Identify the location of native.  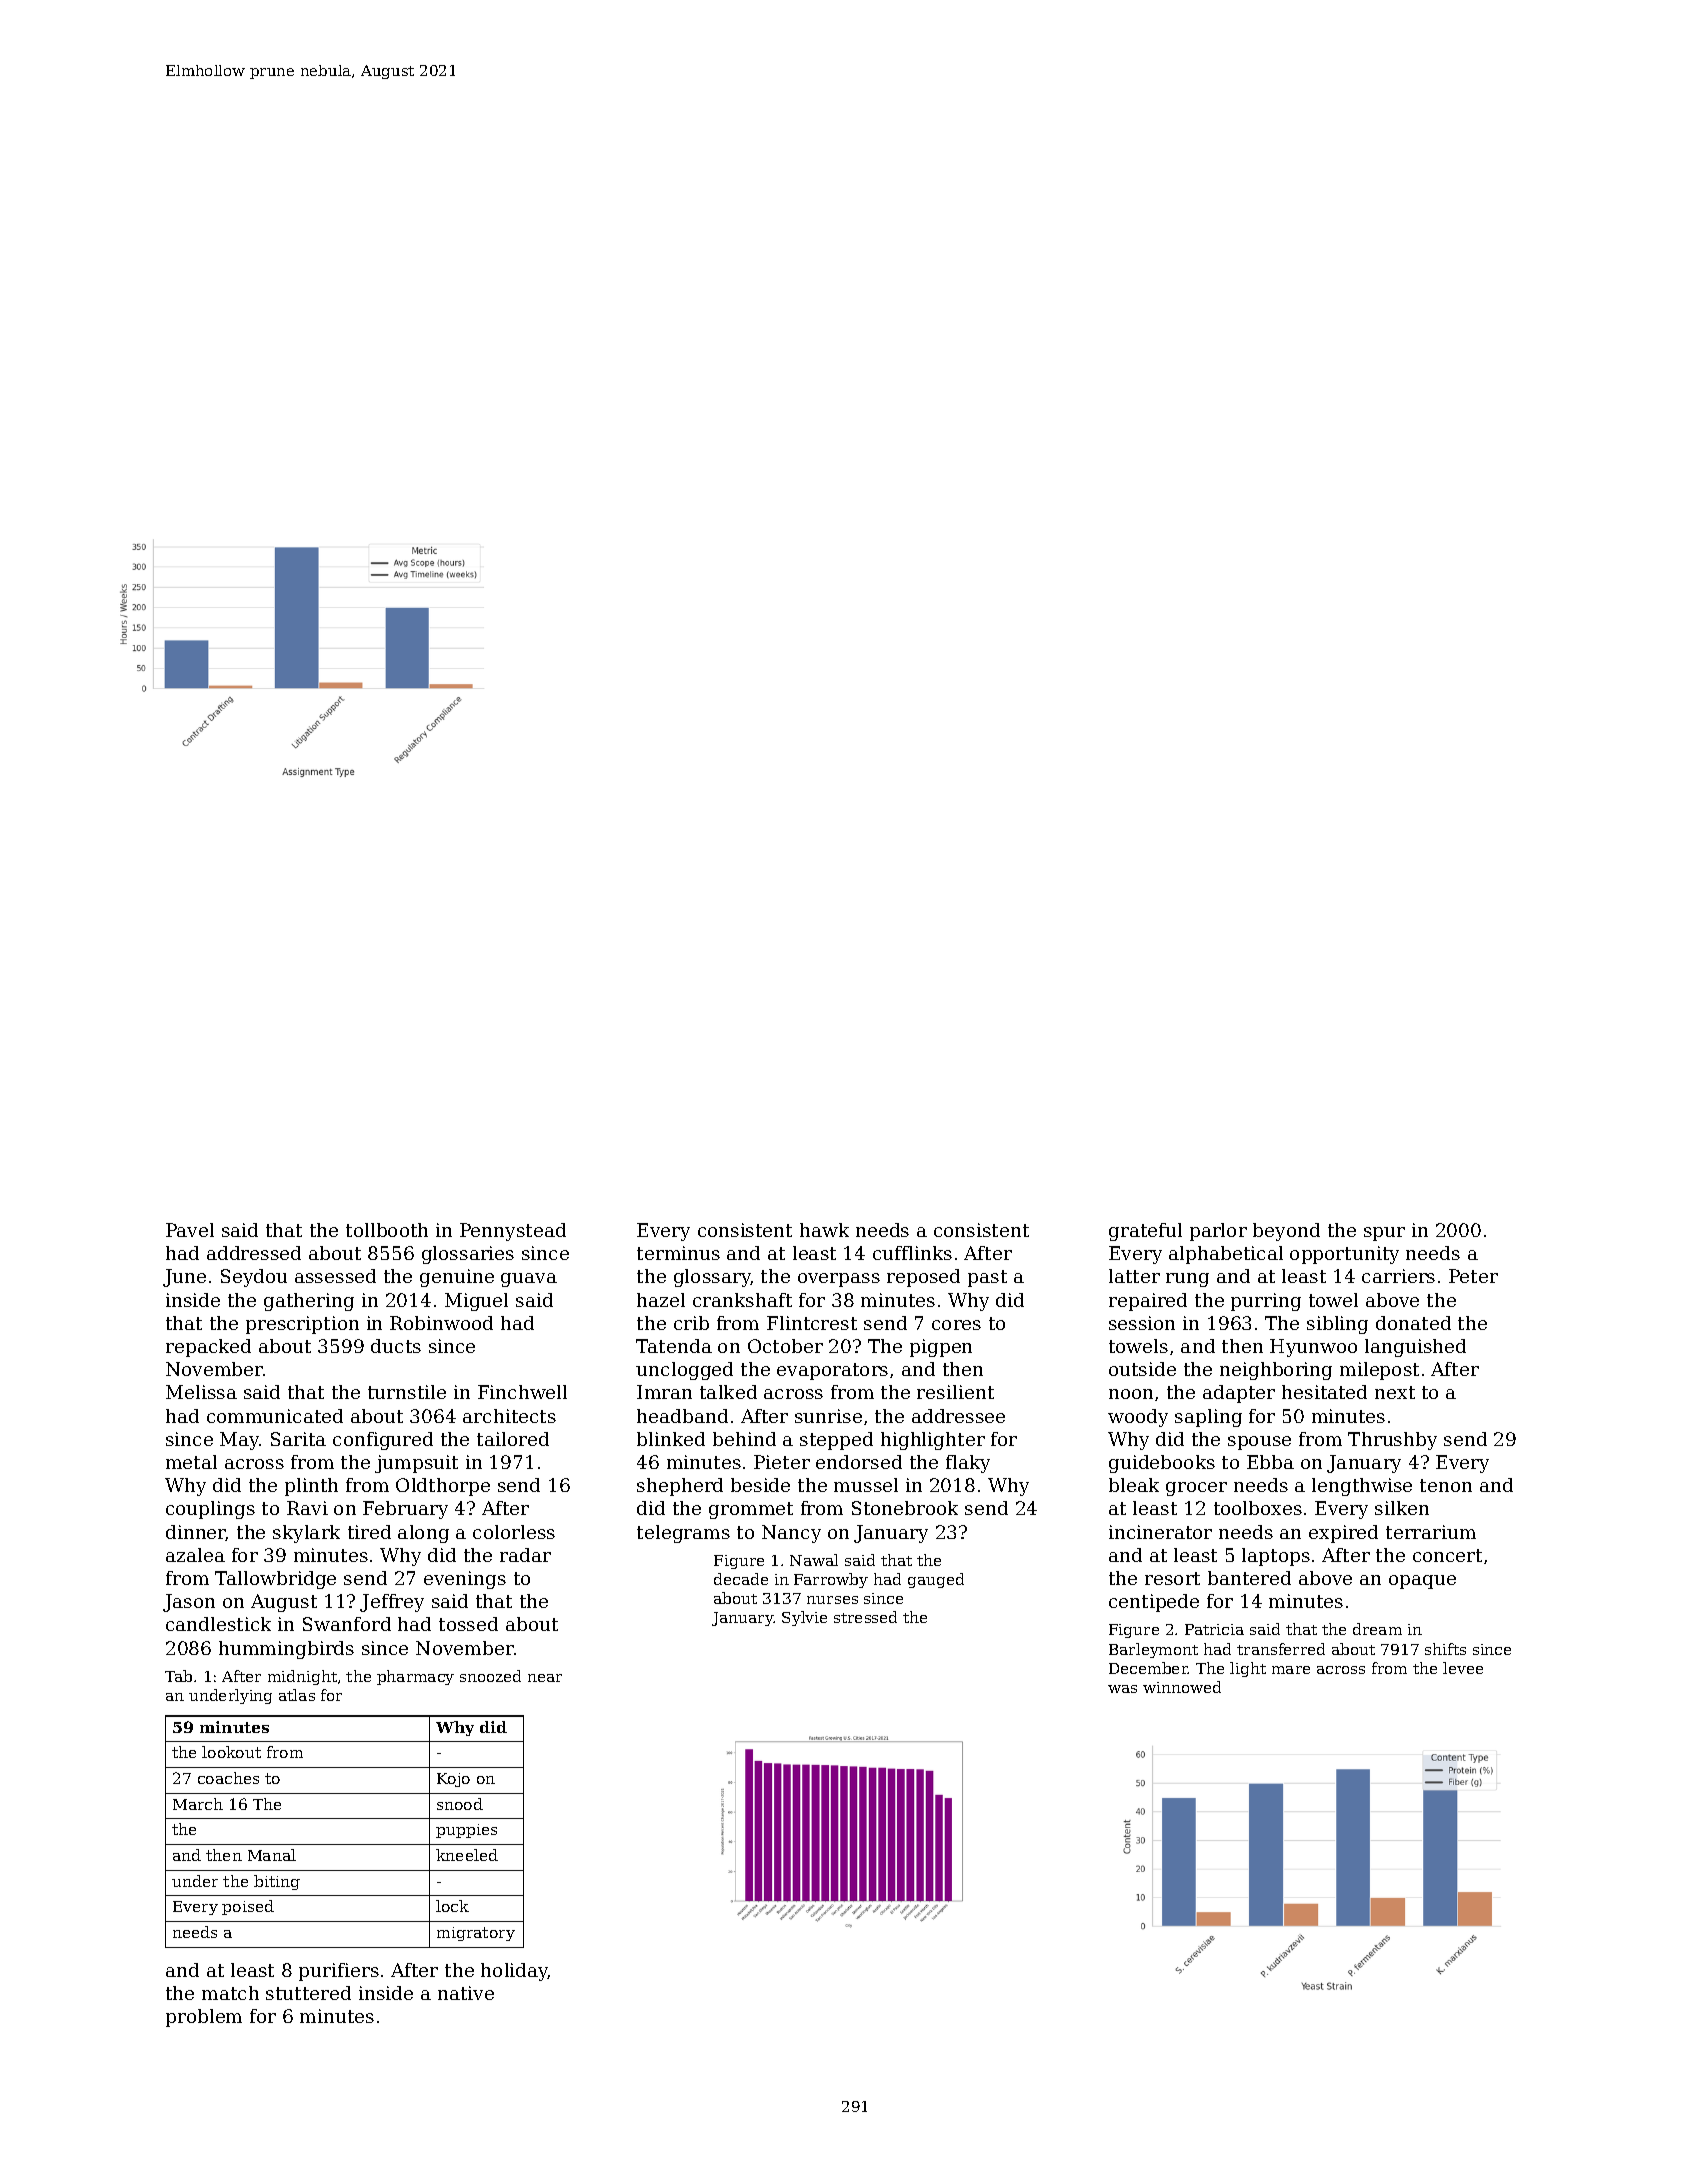
(466, 1993).
